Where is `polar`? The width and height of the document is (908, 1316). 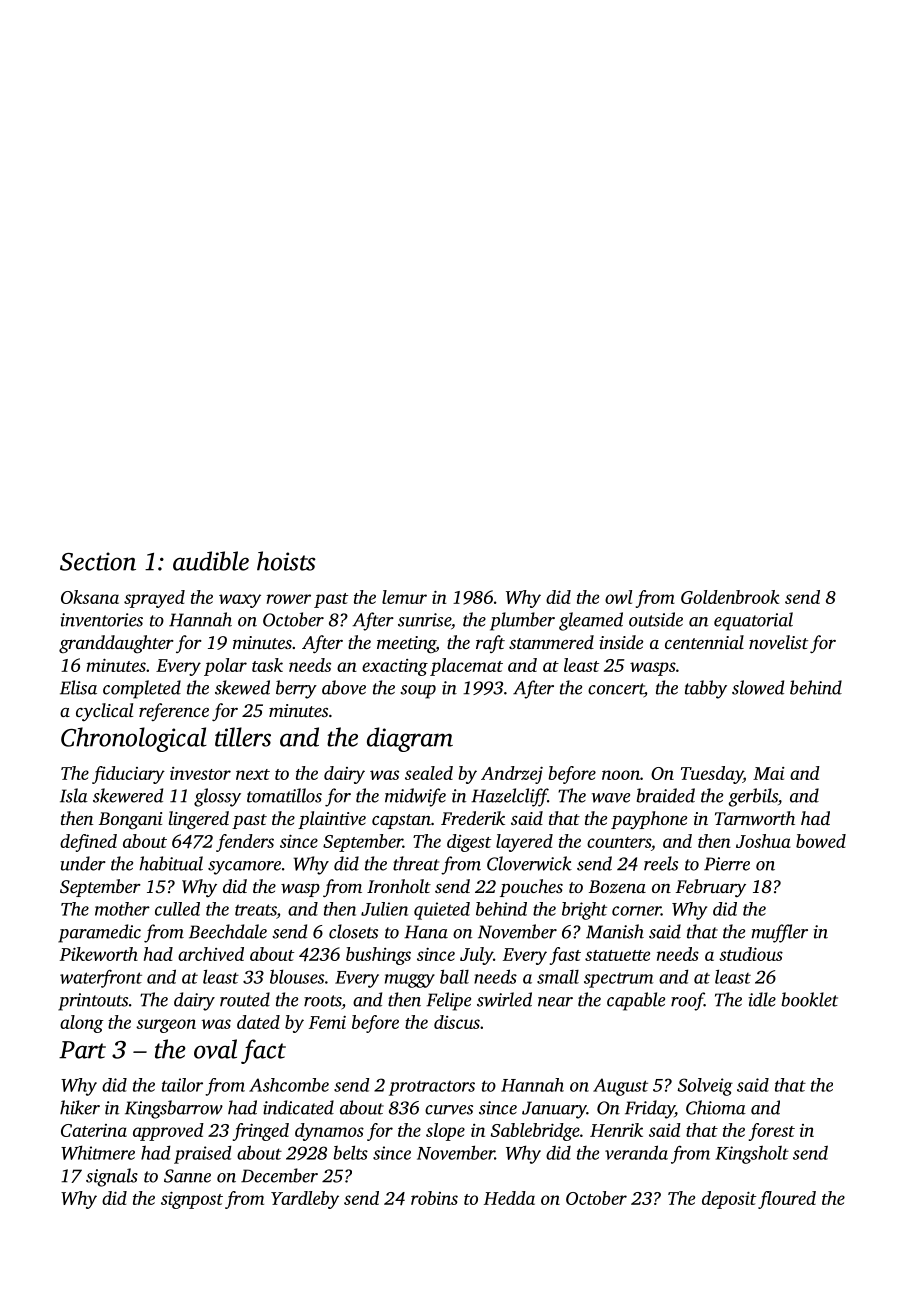
polar is located at coordinates (225, 667).
